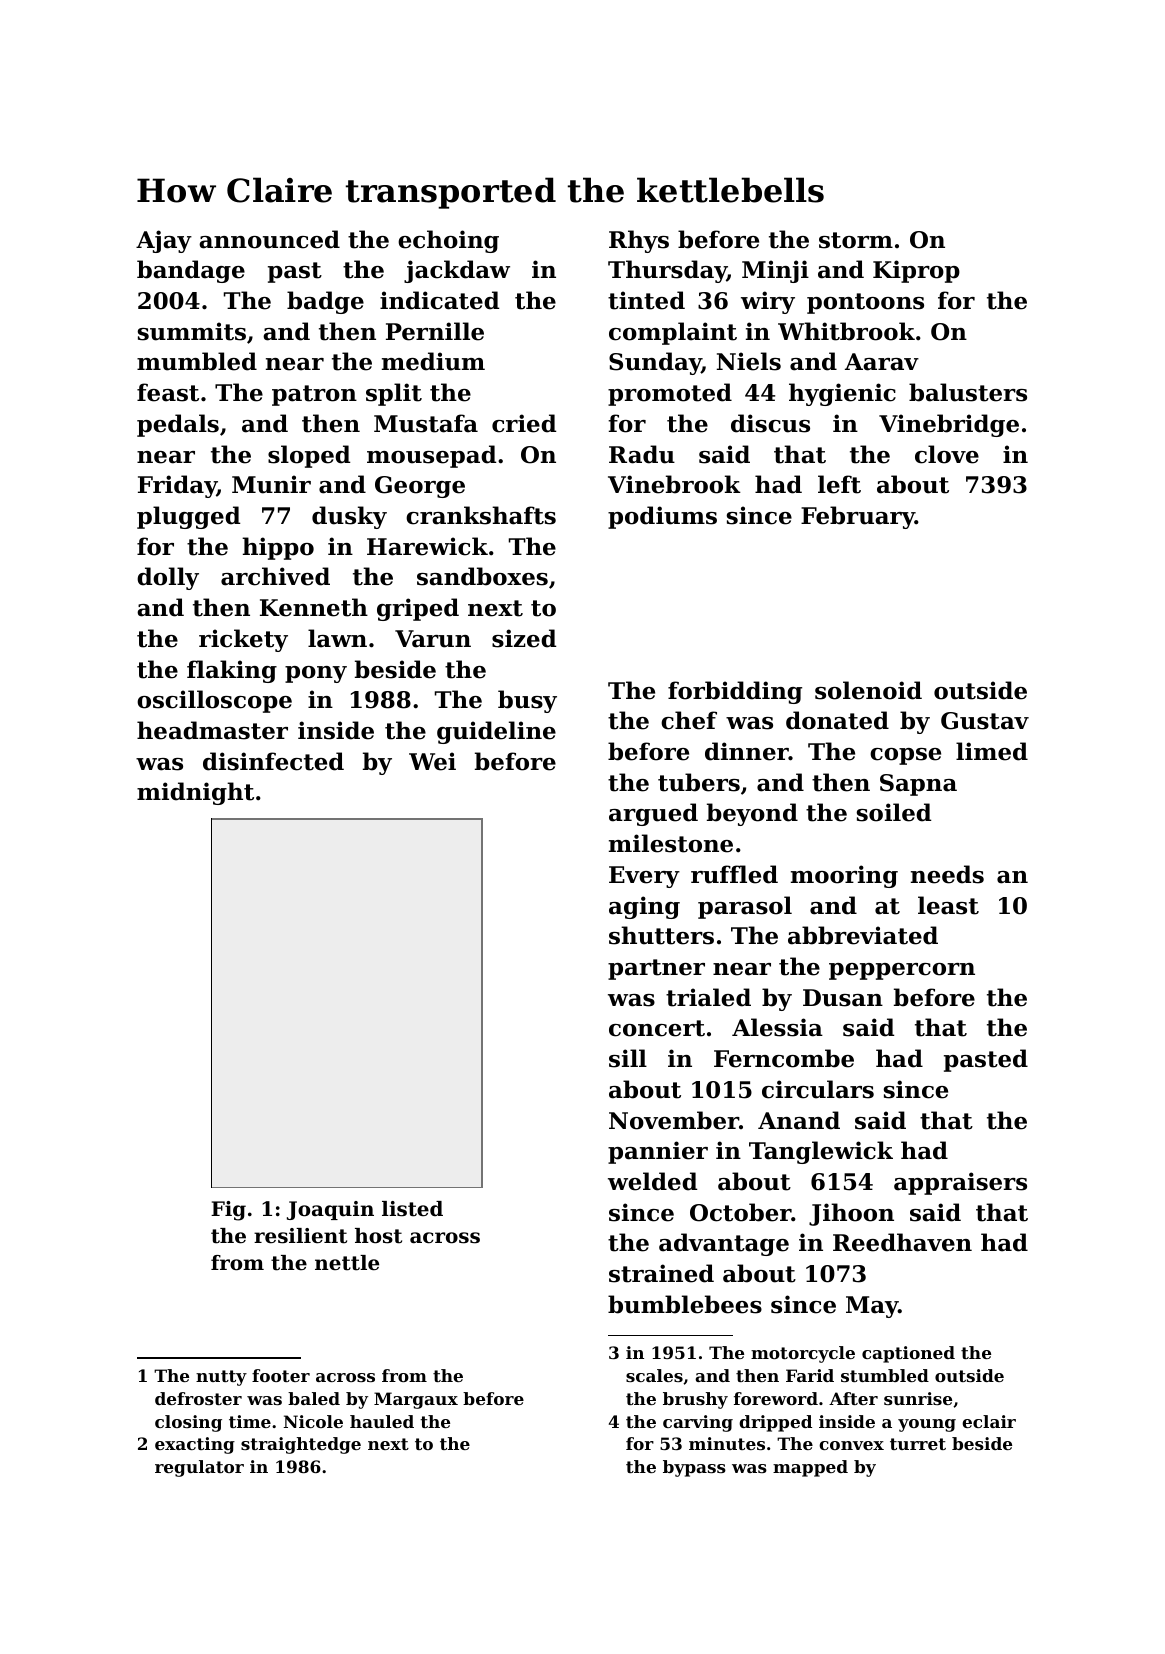 This page has height=1654, width=1165. What do you see at coordinates (856, 240) in the page?
I see `storm` at bounding box center [856, 240].
